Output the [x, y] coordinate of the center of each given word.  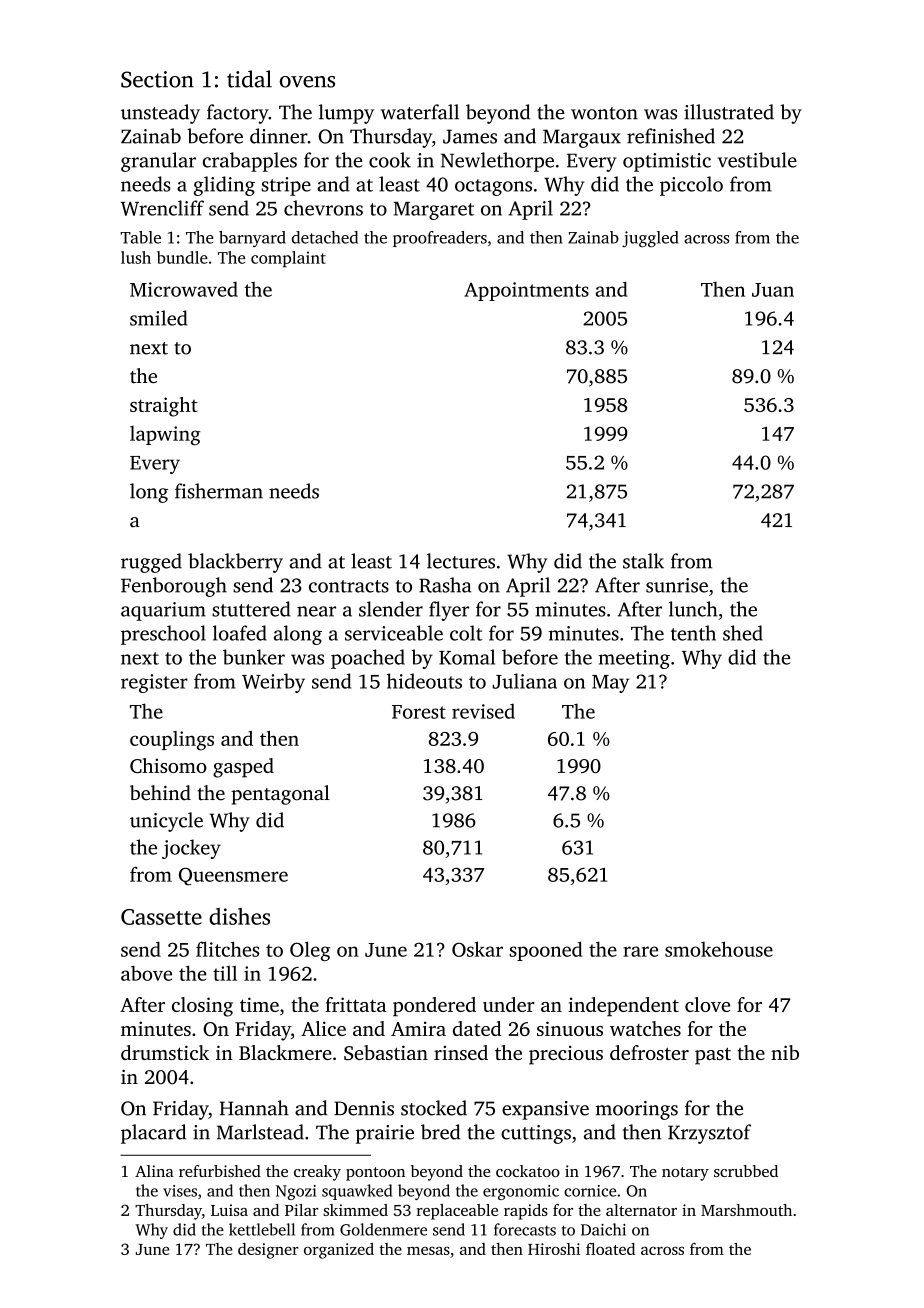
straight [164, 407]
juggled [650, 239]
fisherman [219, 491]
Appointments [526, 291]
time [259, 1004]
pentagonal [280, 795]
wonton [604, 113]
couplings [172, 741]
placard [153, 1134]
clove [707, 1004]
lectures [461, 561]
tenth [693, 633]
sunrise [677, 585]
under [509, 1004]
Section [157, 79]
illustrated [729, 112]
